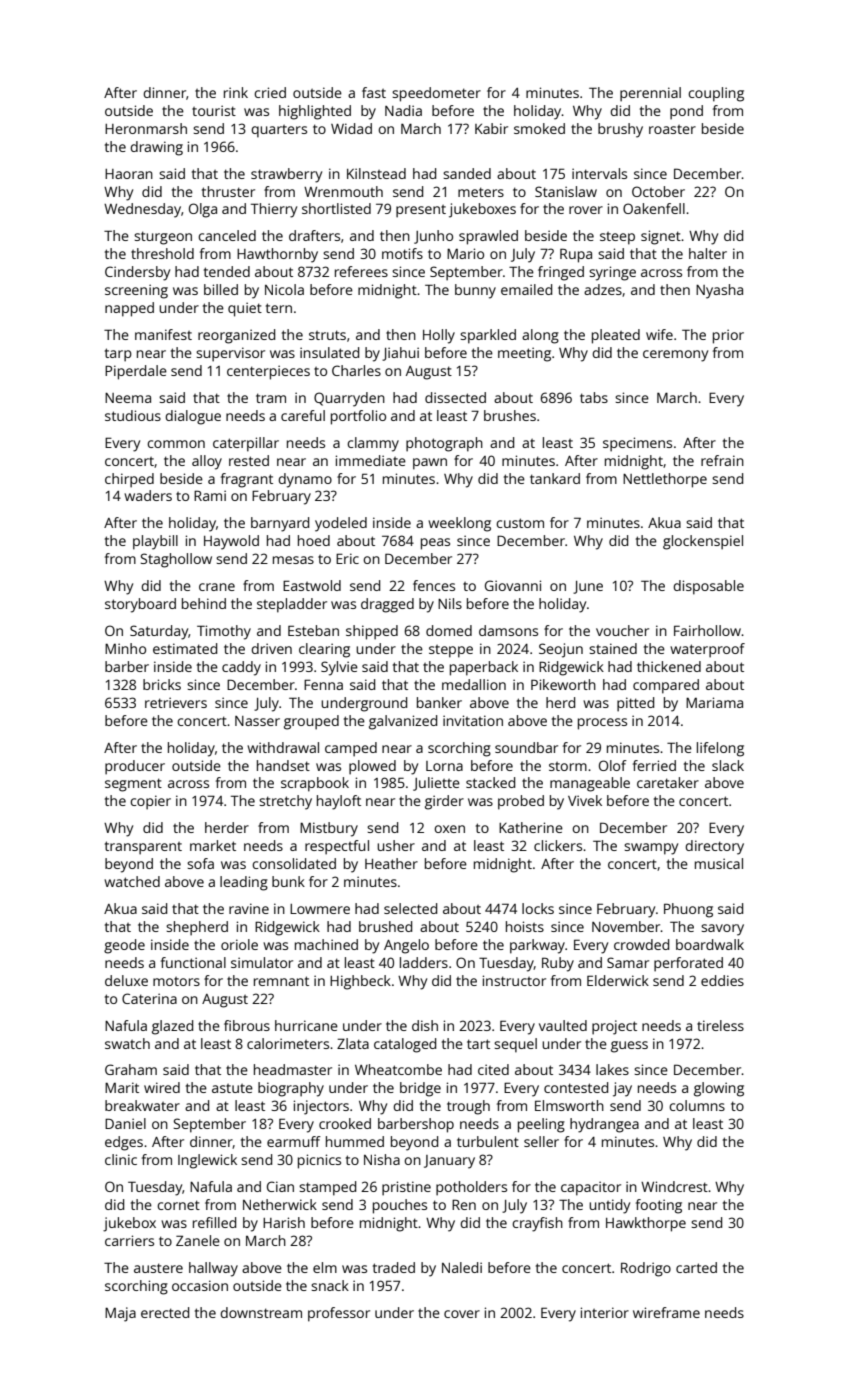  I want to click on Nettlethorpe, so click(665, 480).
